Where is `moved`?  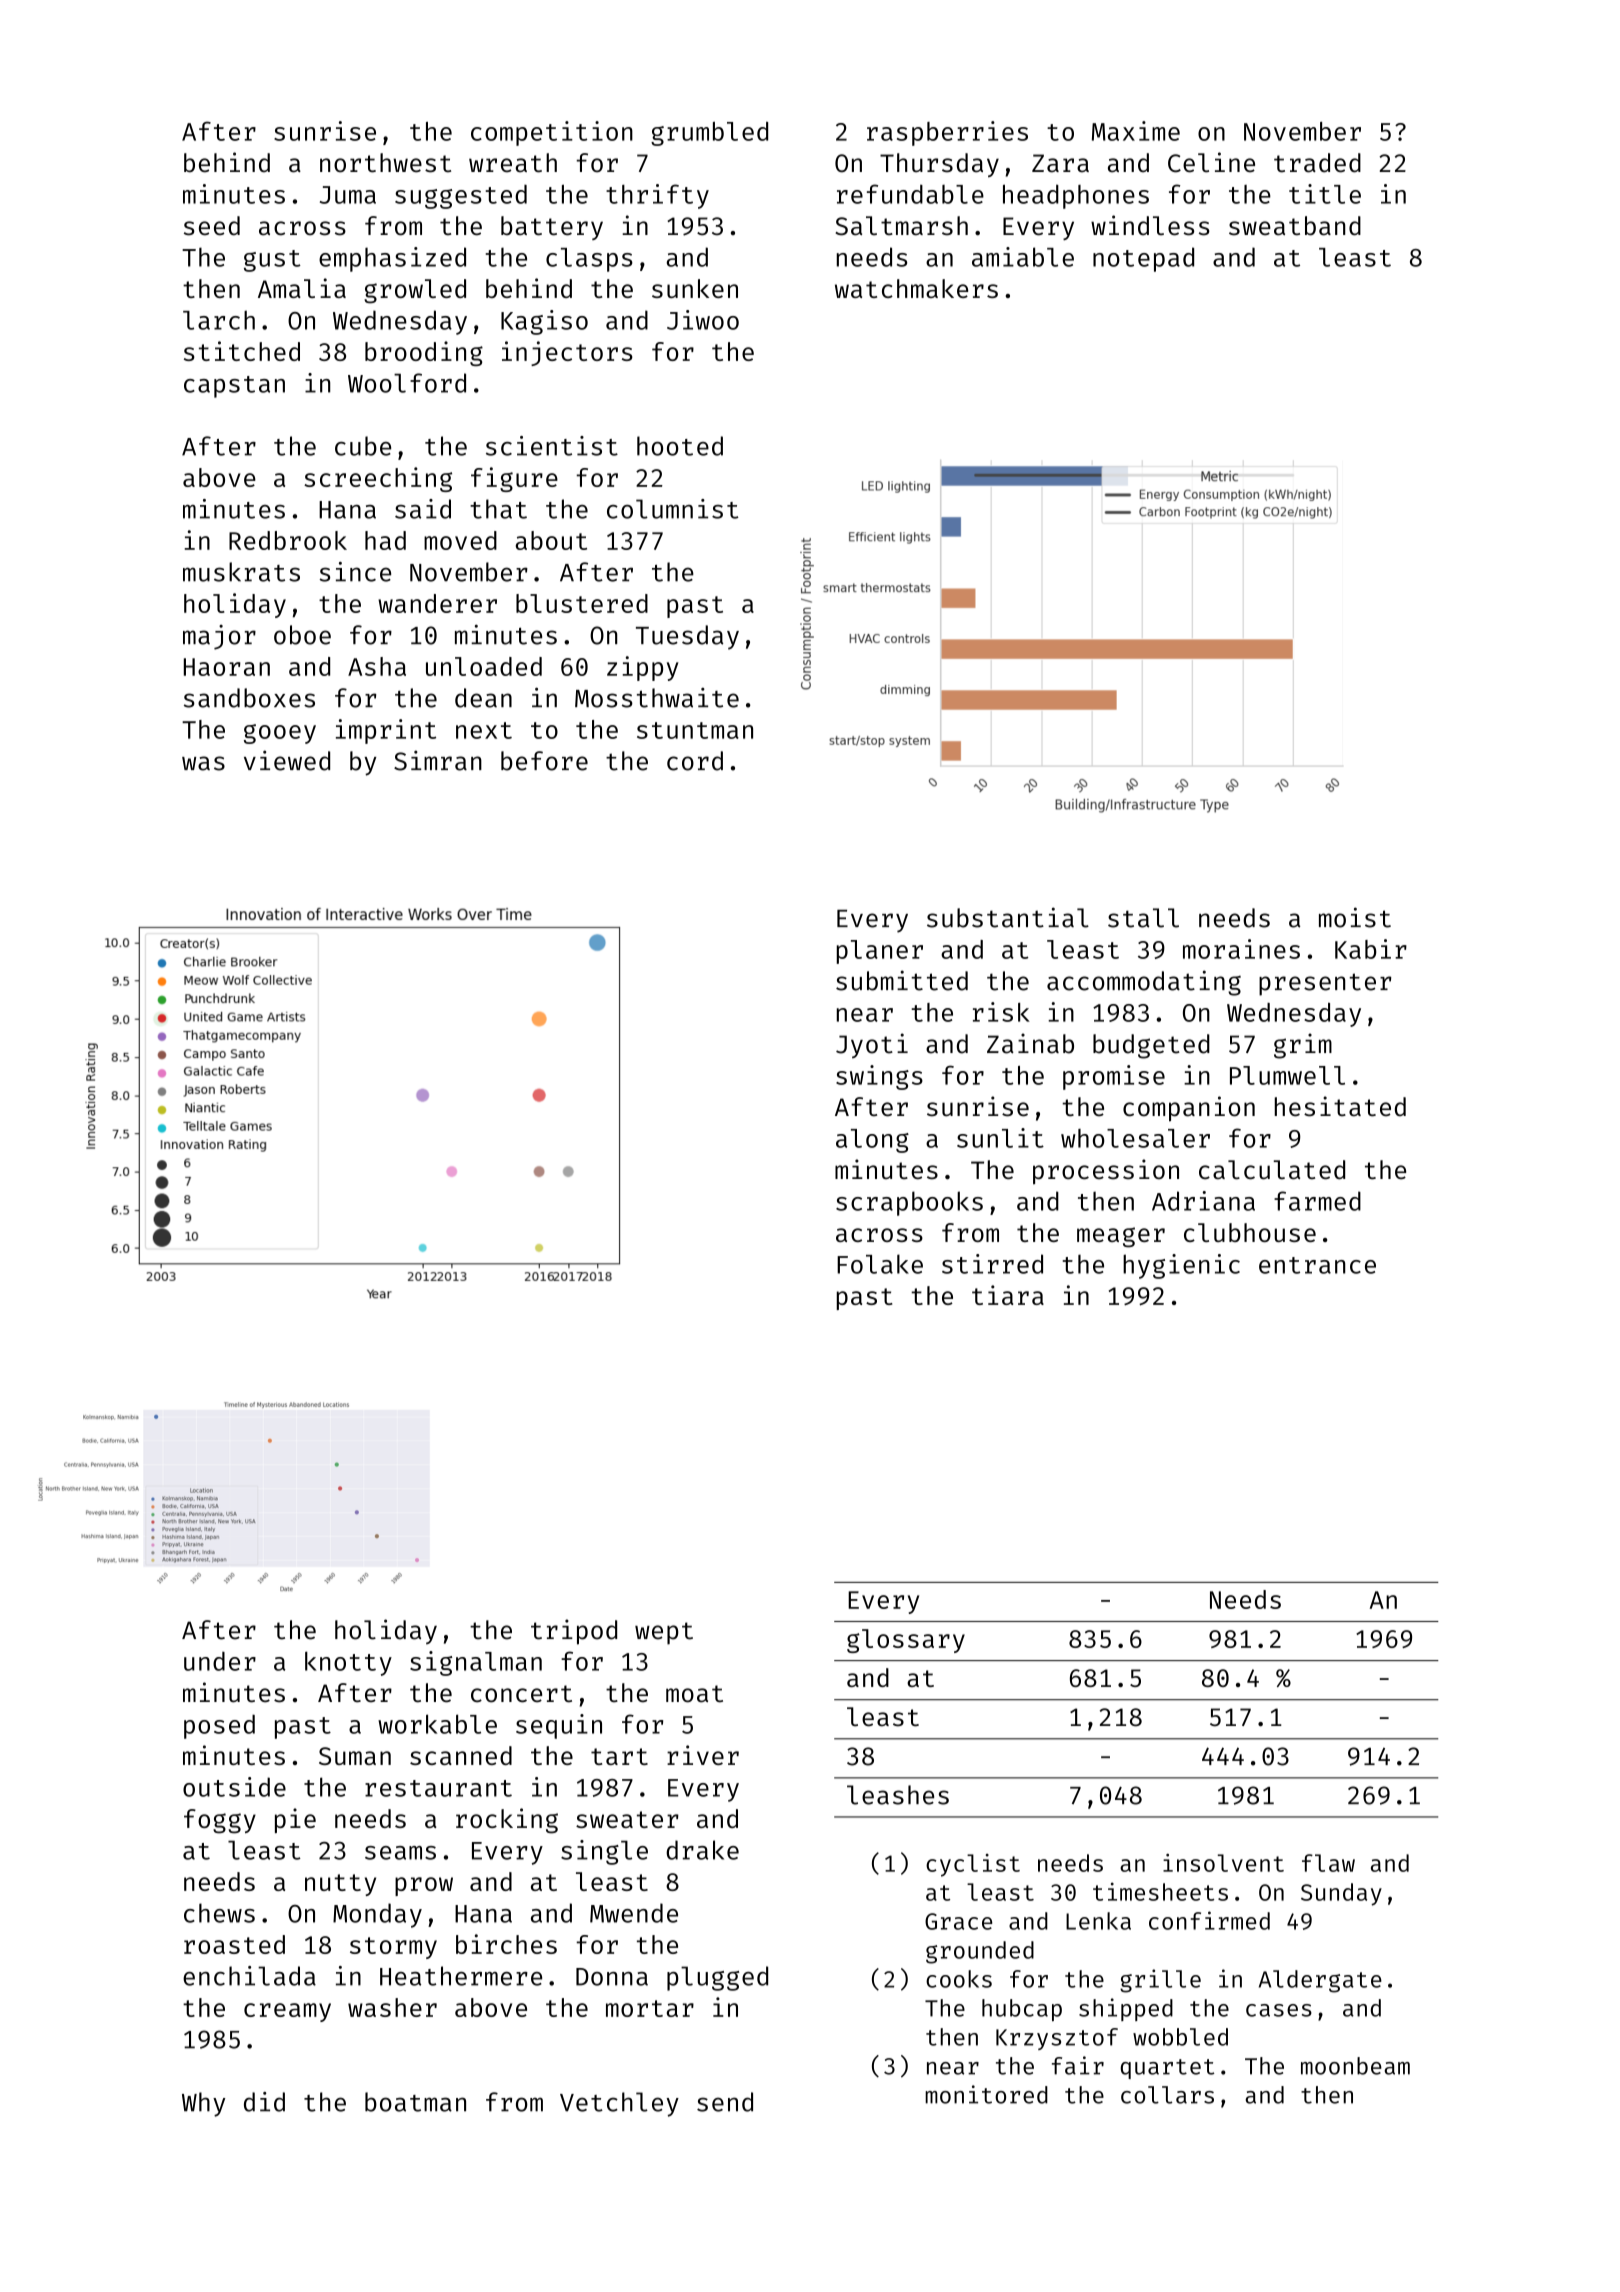
moved is located at coordinates (460, 540).
